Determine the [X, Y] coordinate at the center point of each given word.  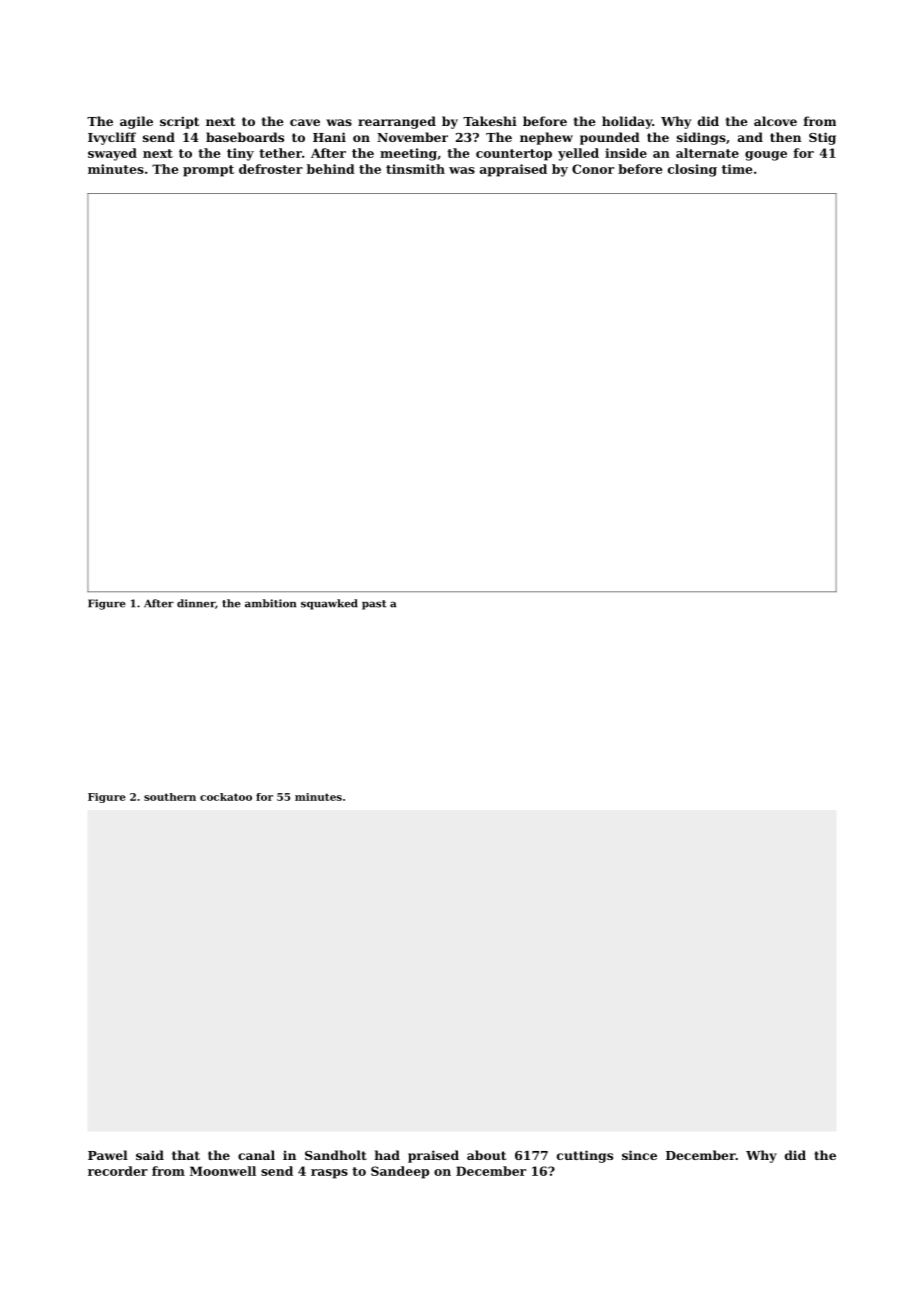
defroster [271, 169]
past [374, 605]
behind [331, 169]
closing [692, 170]
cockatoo [226, 797]
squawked [329, 604]
